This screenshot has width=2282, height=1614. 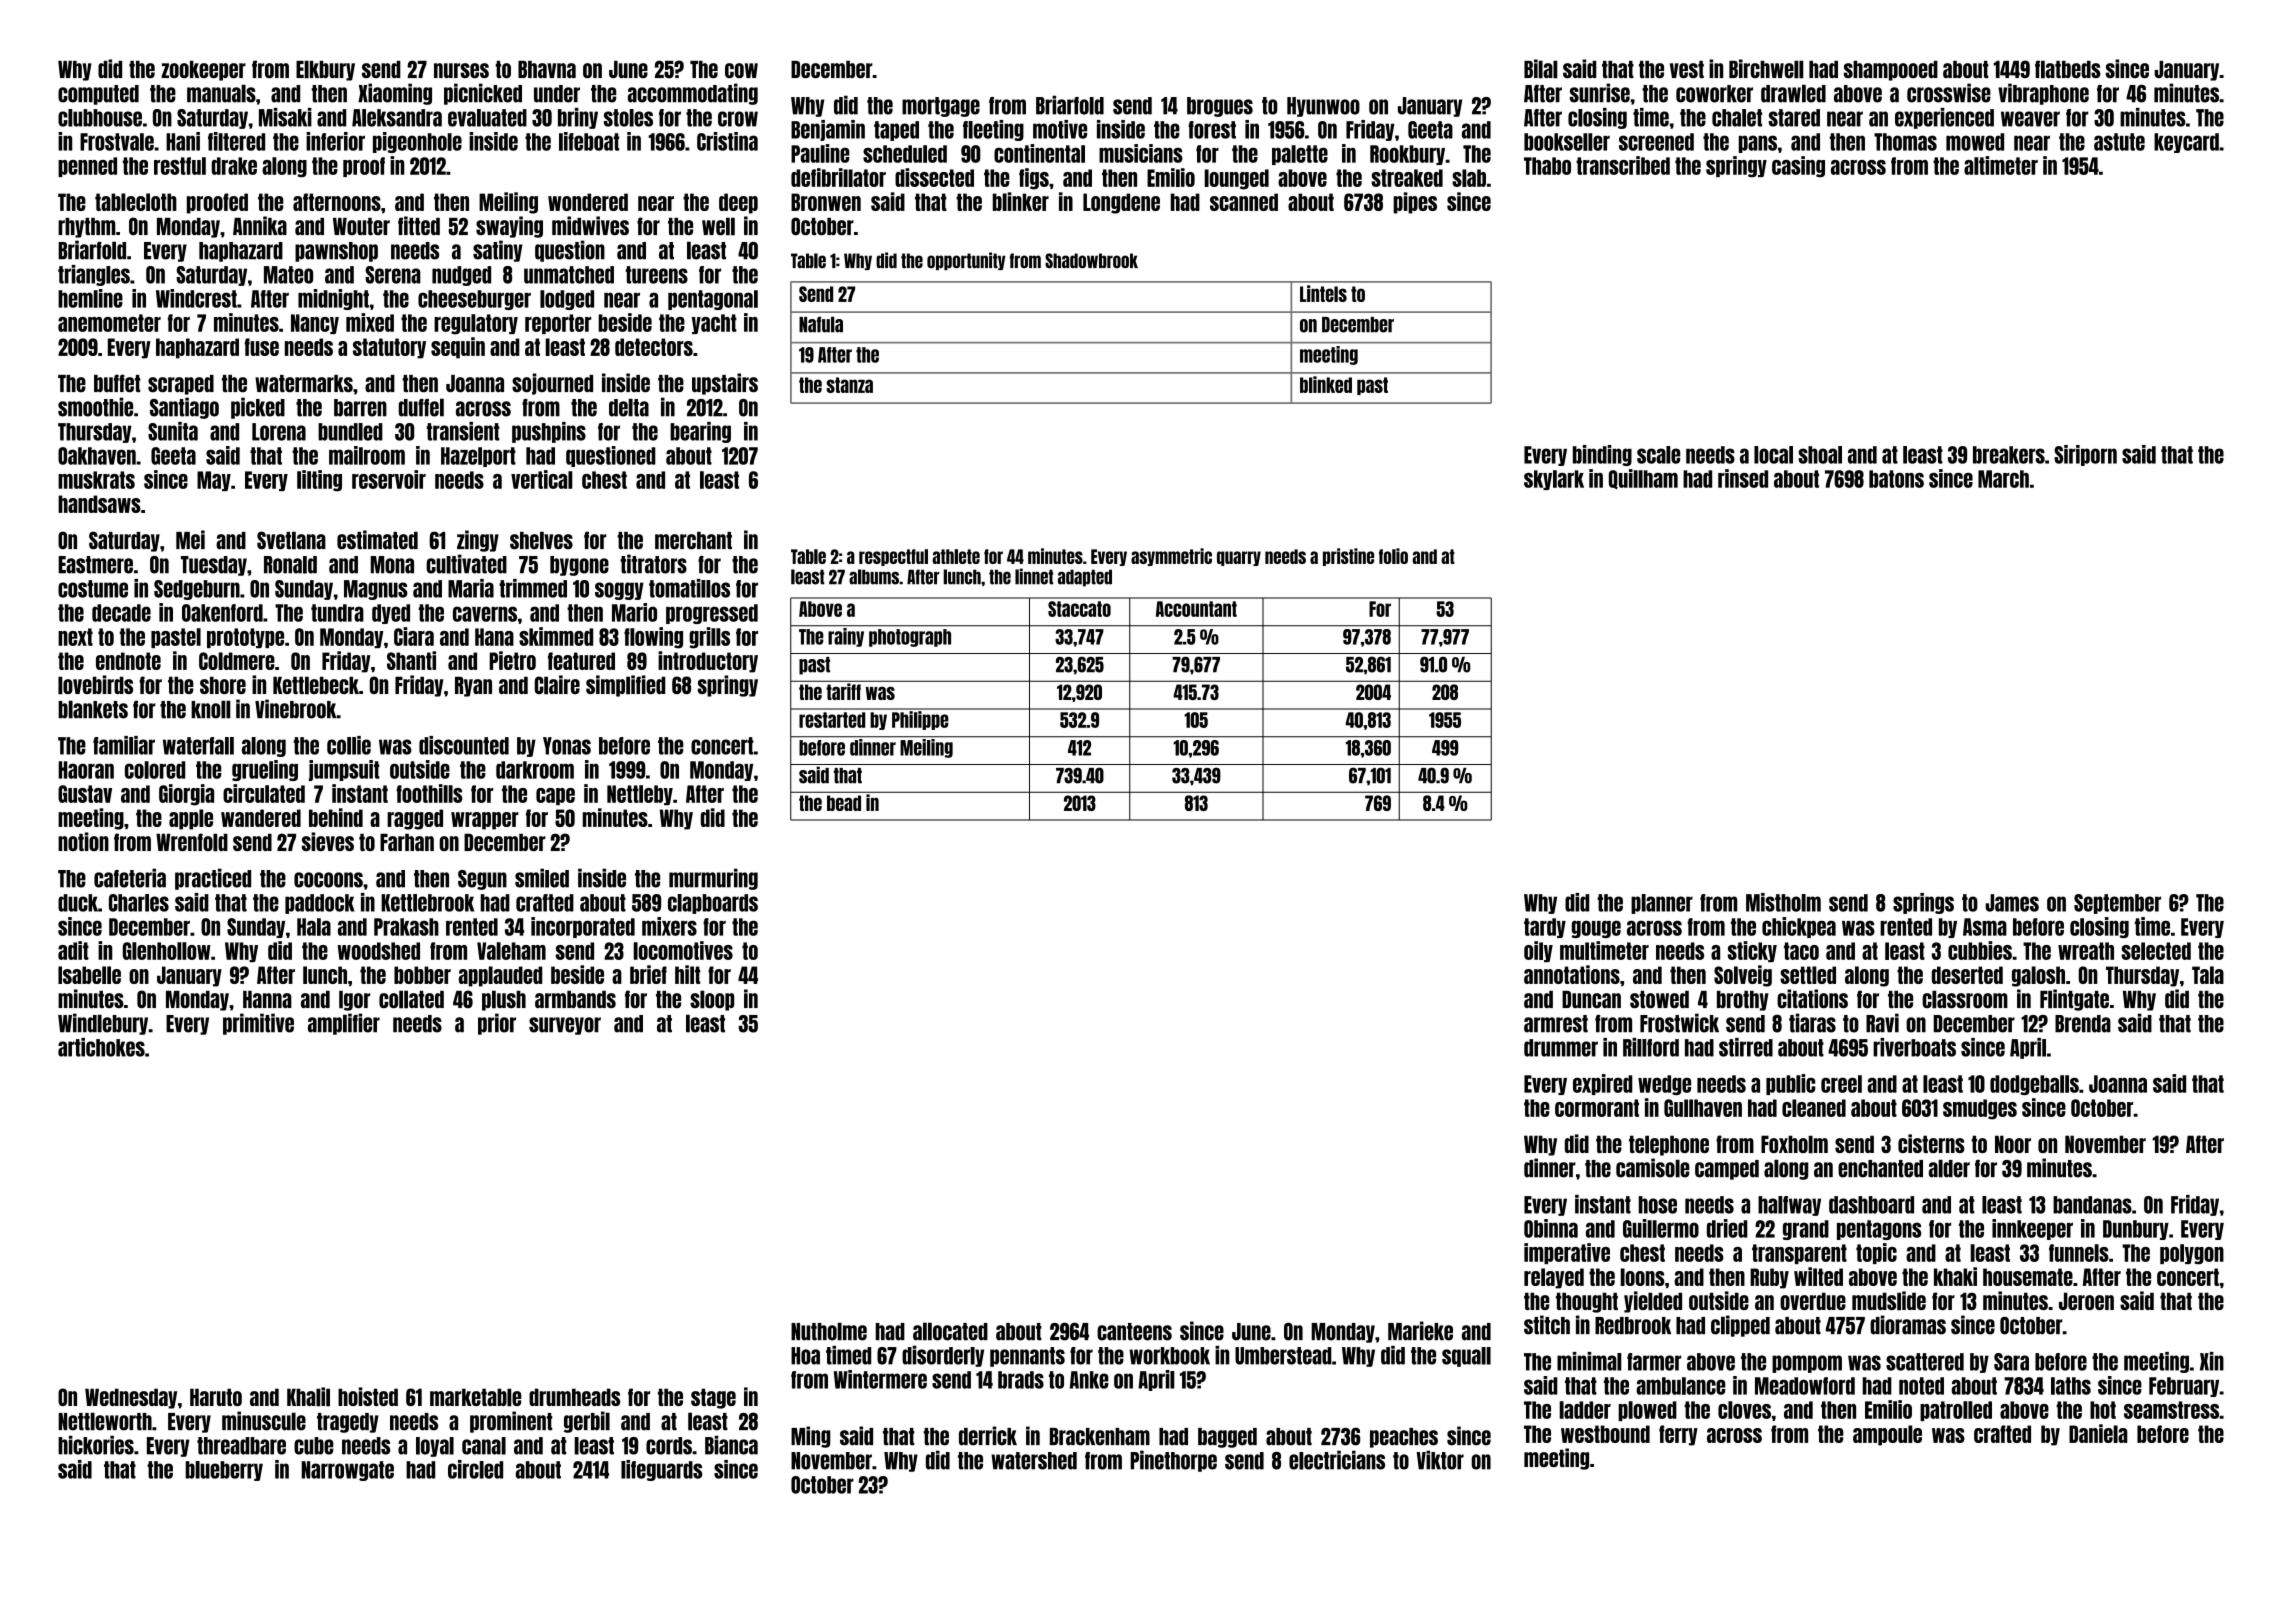 I want to click on Kettlebeck, so click(x=316, y=685).
